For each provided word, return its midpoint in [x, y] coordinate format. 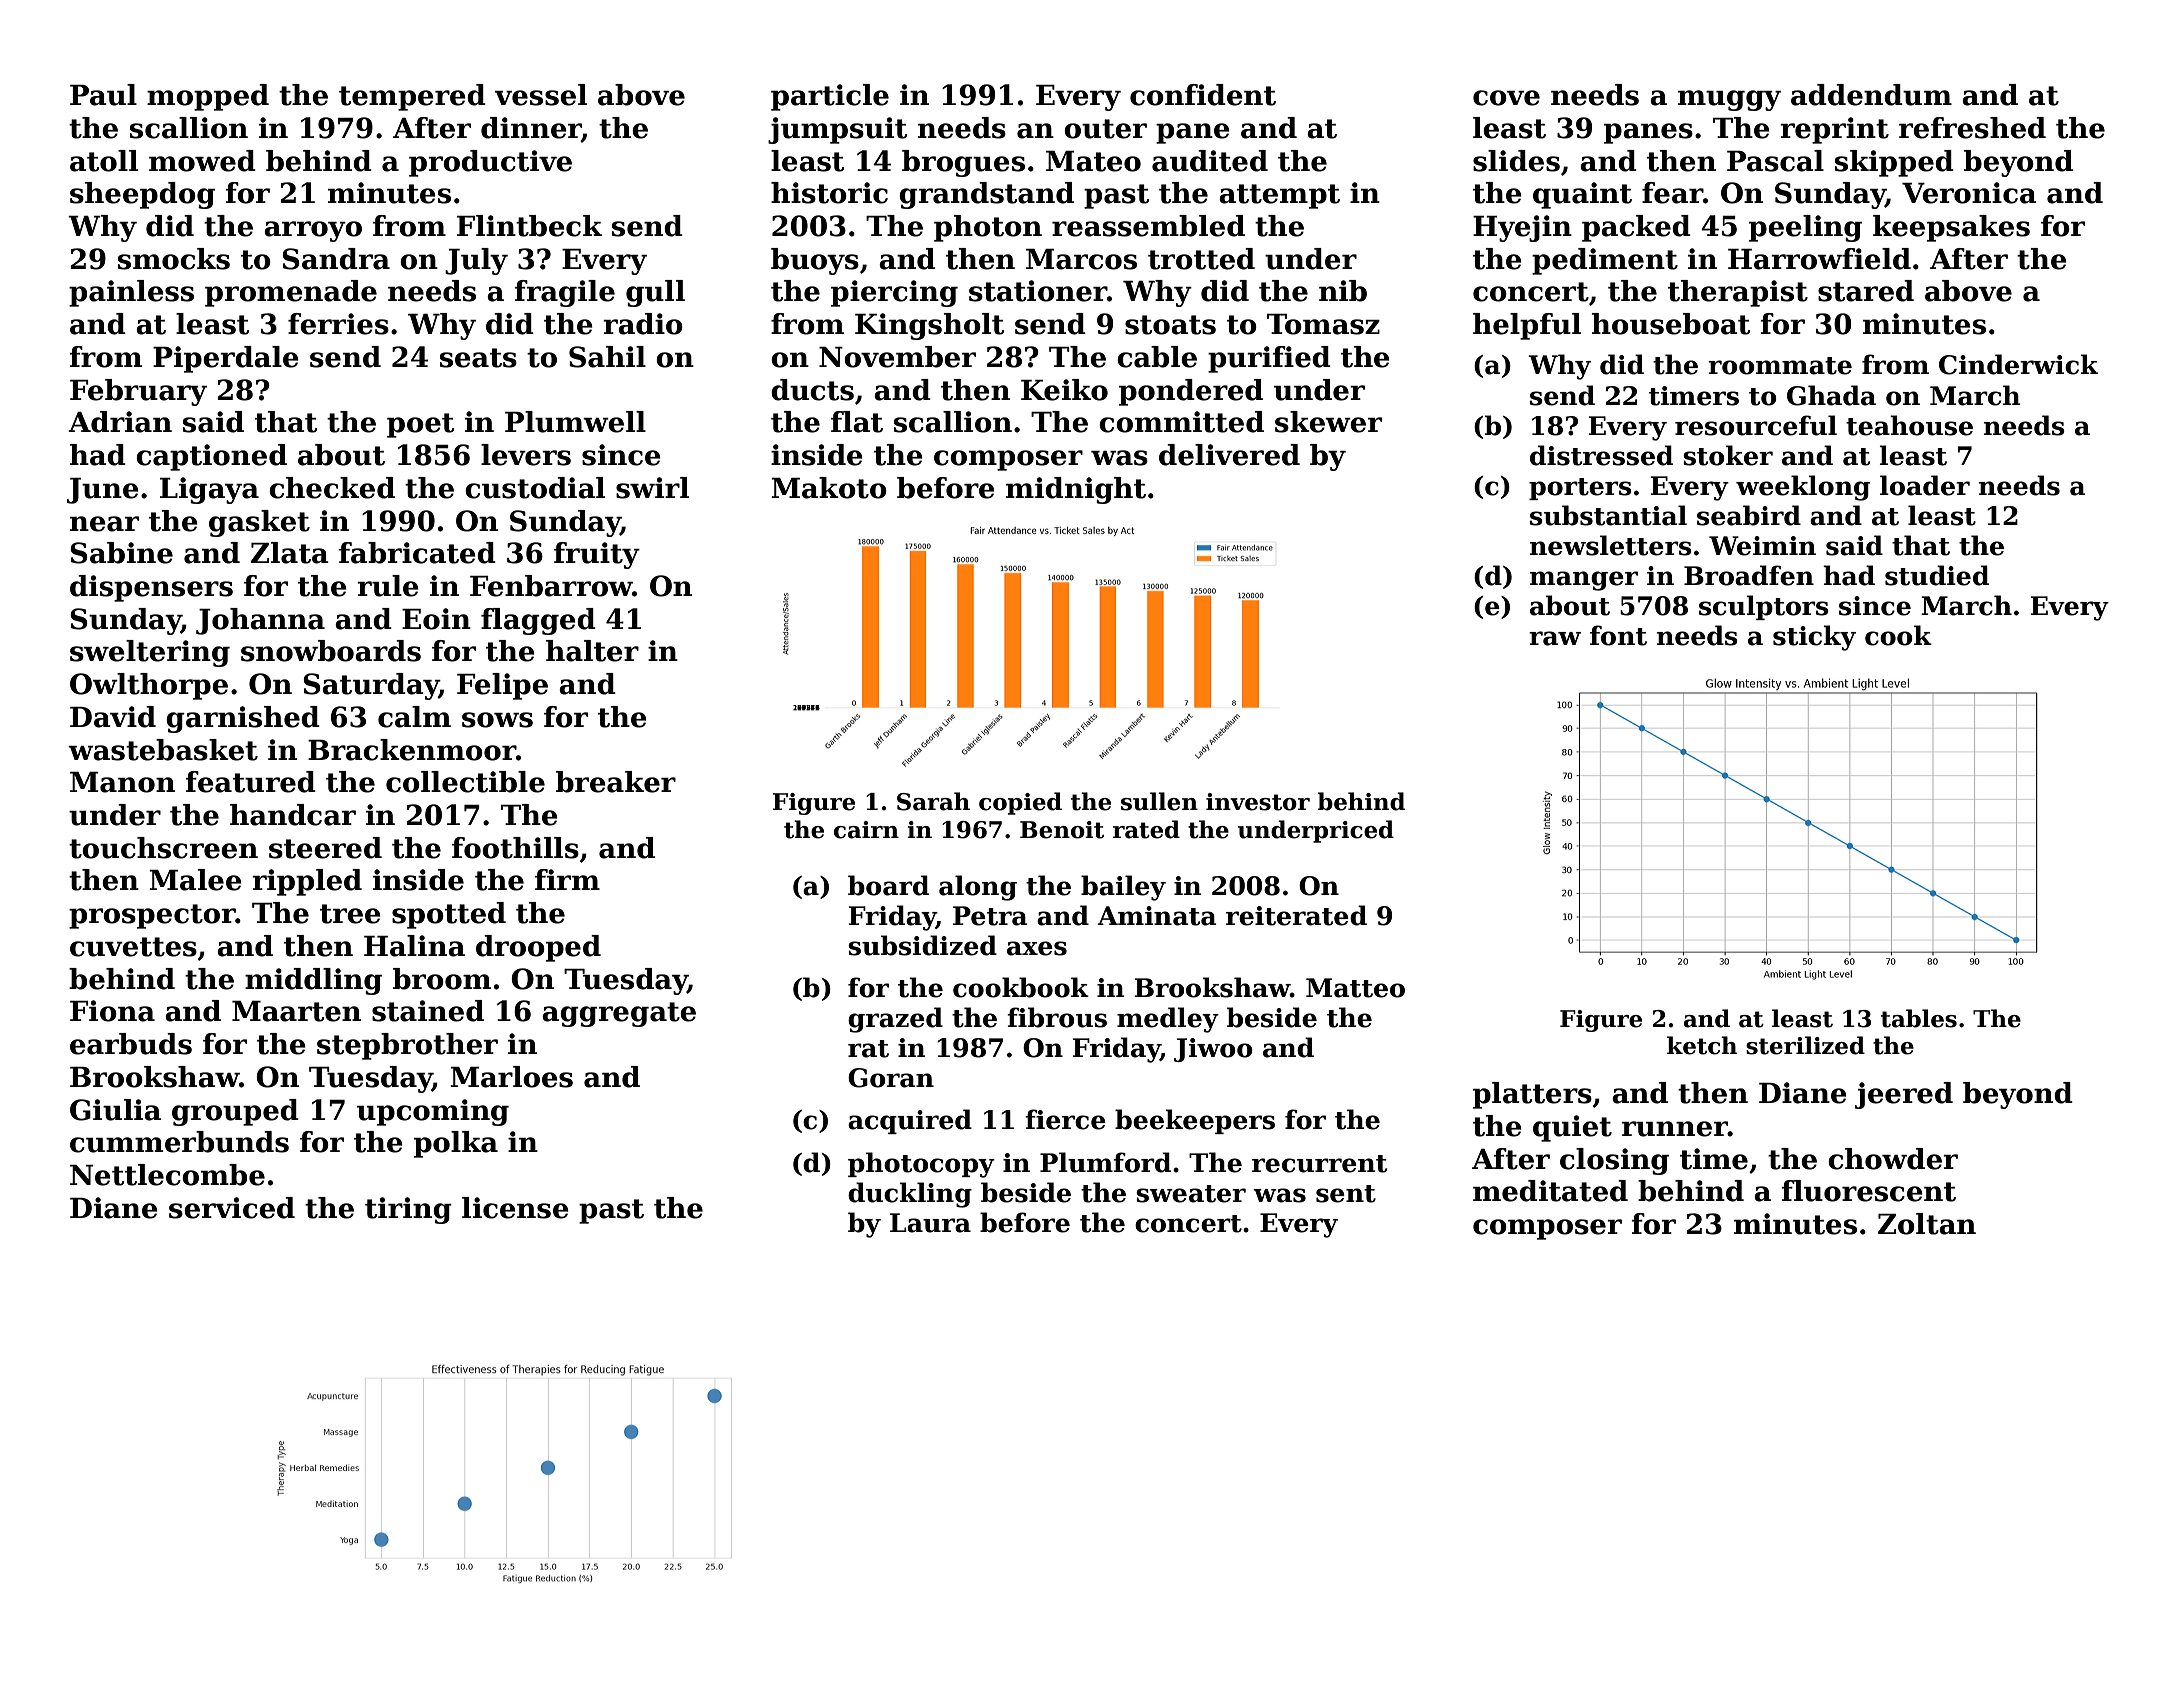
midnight [1076, 490]
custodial [535, 488]
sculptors [1764, 607]
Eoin [436, 619]
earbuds [131, 1044]
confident [1203, 95]
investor [1258, 802]
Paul [103, 95]
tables [1919, 1018]
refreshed [1972, 128]
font [1618, 635]
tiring [408, 1210]
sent [1346, 1194]
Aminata [1156, 916]
